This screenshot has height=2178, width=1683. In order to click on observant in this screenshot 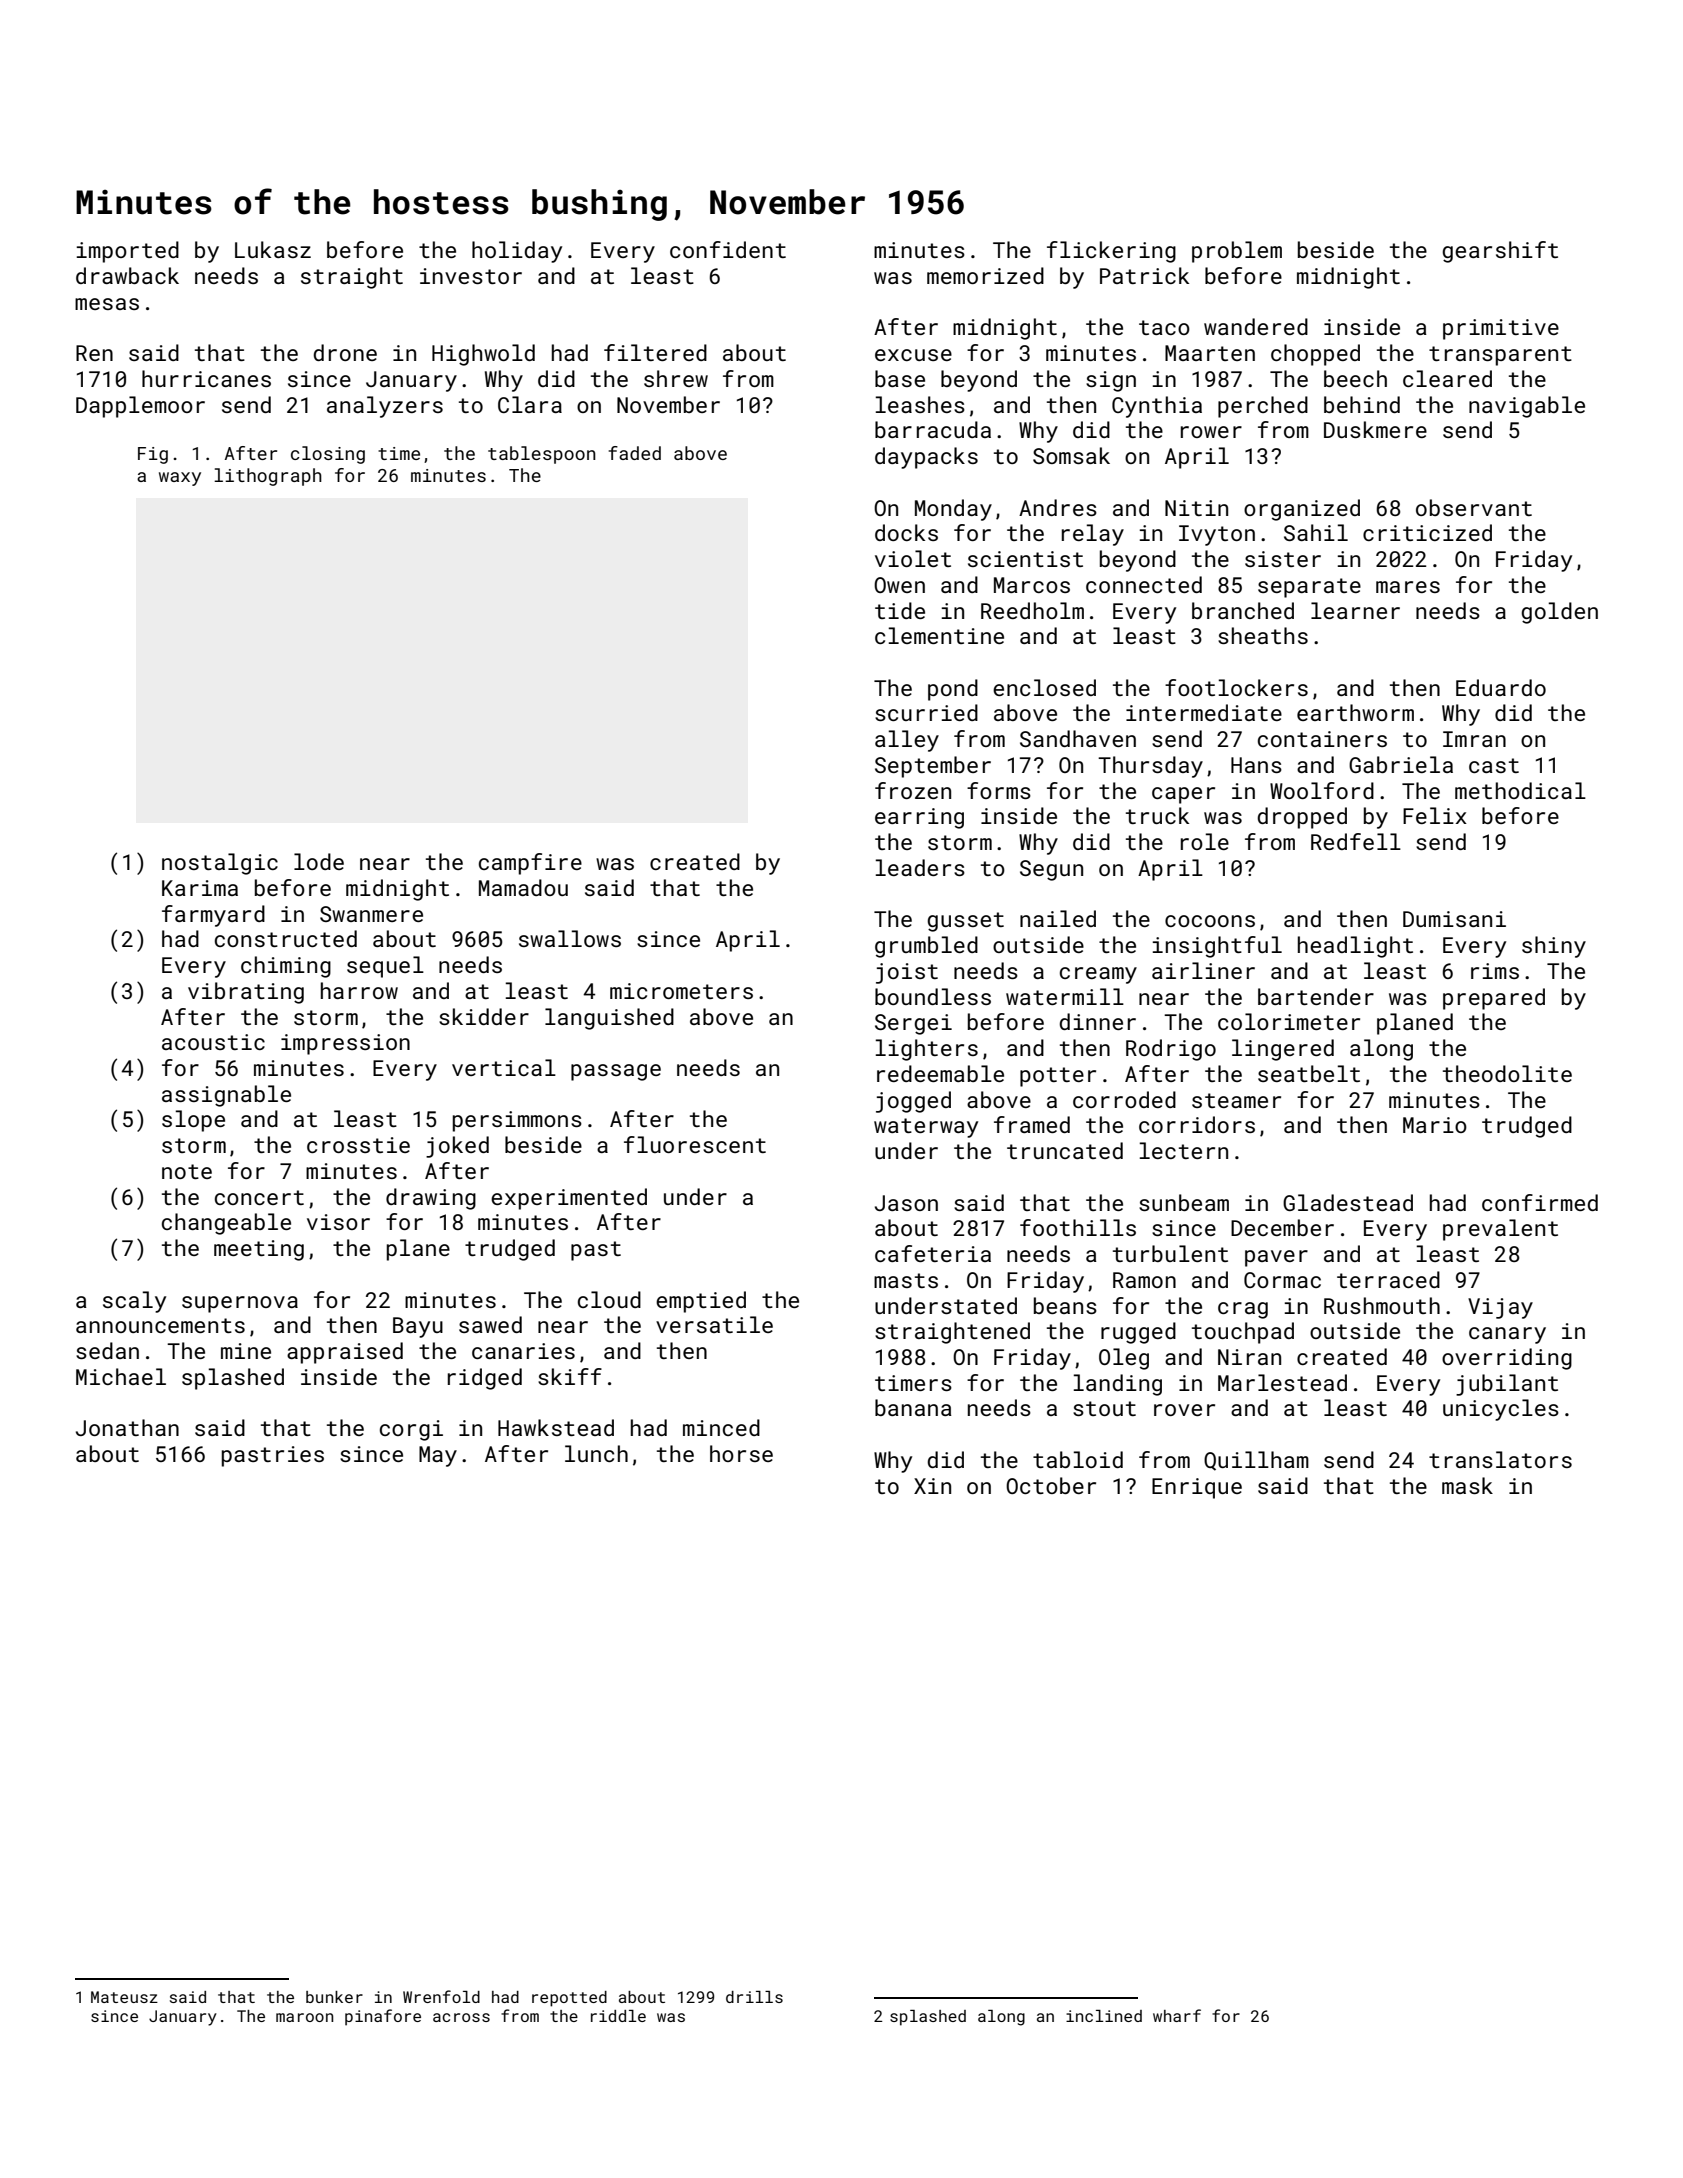, I will do `click(1474, 507)`.
